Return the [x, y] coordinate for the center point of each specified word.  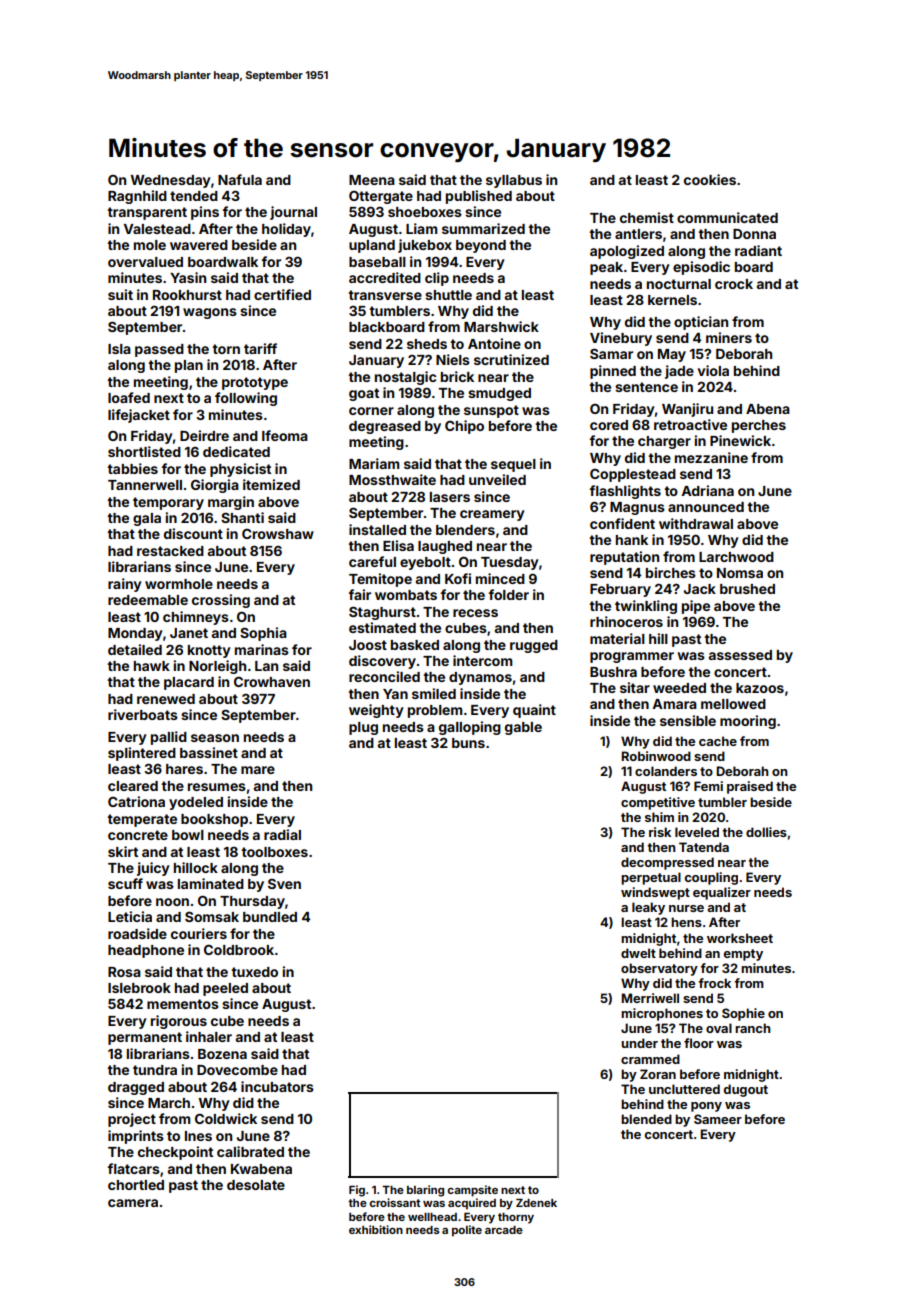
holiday [286, 230]
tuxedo [254, 972]
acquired [472, 1204]
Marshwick [501, 326]
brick [457, 376]
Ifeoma [285, 435]
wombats [406, 595]
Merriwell [650, 998]
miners [729, 337]
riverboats [143, 714]
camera [133, 1203]
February [620, 590]
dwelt [638, 953]
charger [664, 442]
